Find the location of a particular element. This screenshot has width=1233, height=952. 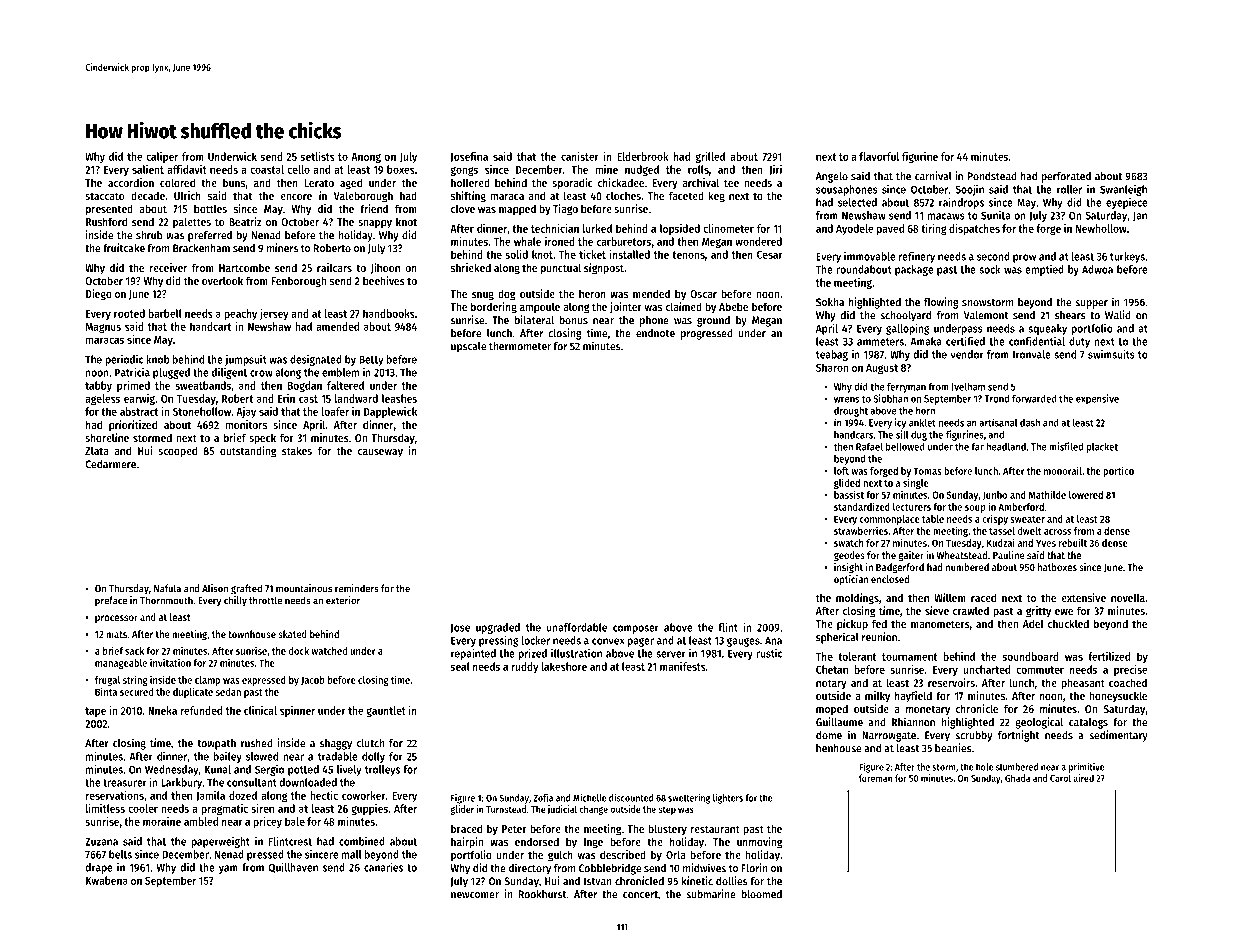

pressing is located at coordinates (499, 641).
